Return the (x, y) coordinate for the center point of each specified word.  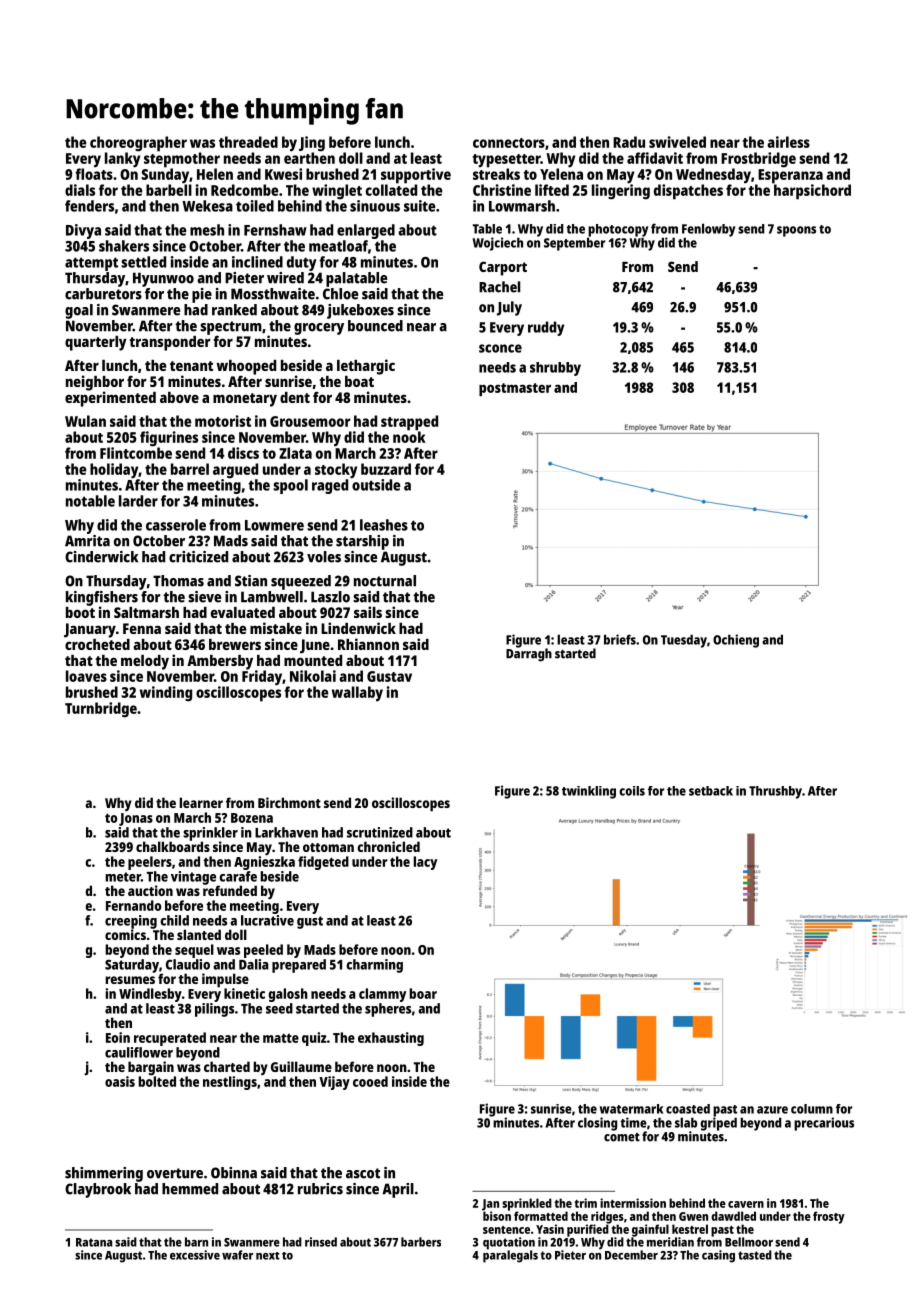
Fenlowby (708, 230)
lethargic (366, 367)
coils (632, 791)
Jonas (136, 819)
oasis (120, 1081)
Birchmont (289, 802)
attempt (91, 264)
